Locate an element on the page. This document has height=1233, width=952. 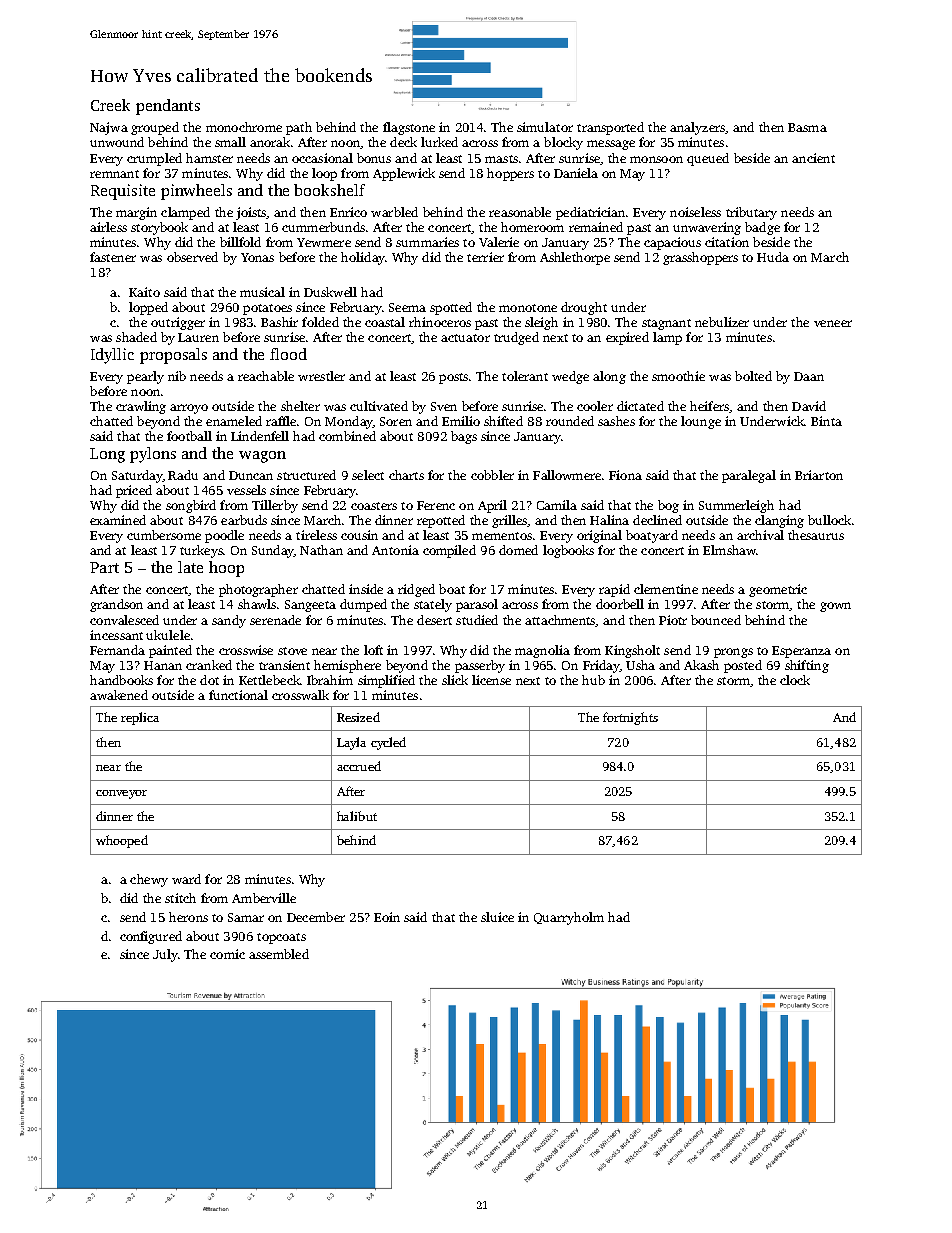
analyzers is located at coordinates (697, 128).
